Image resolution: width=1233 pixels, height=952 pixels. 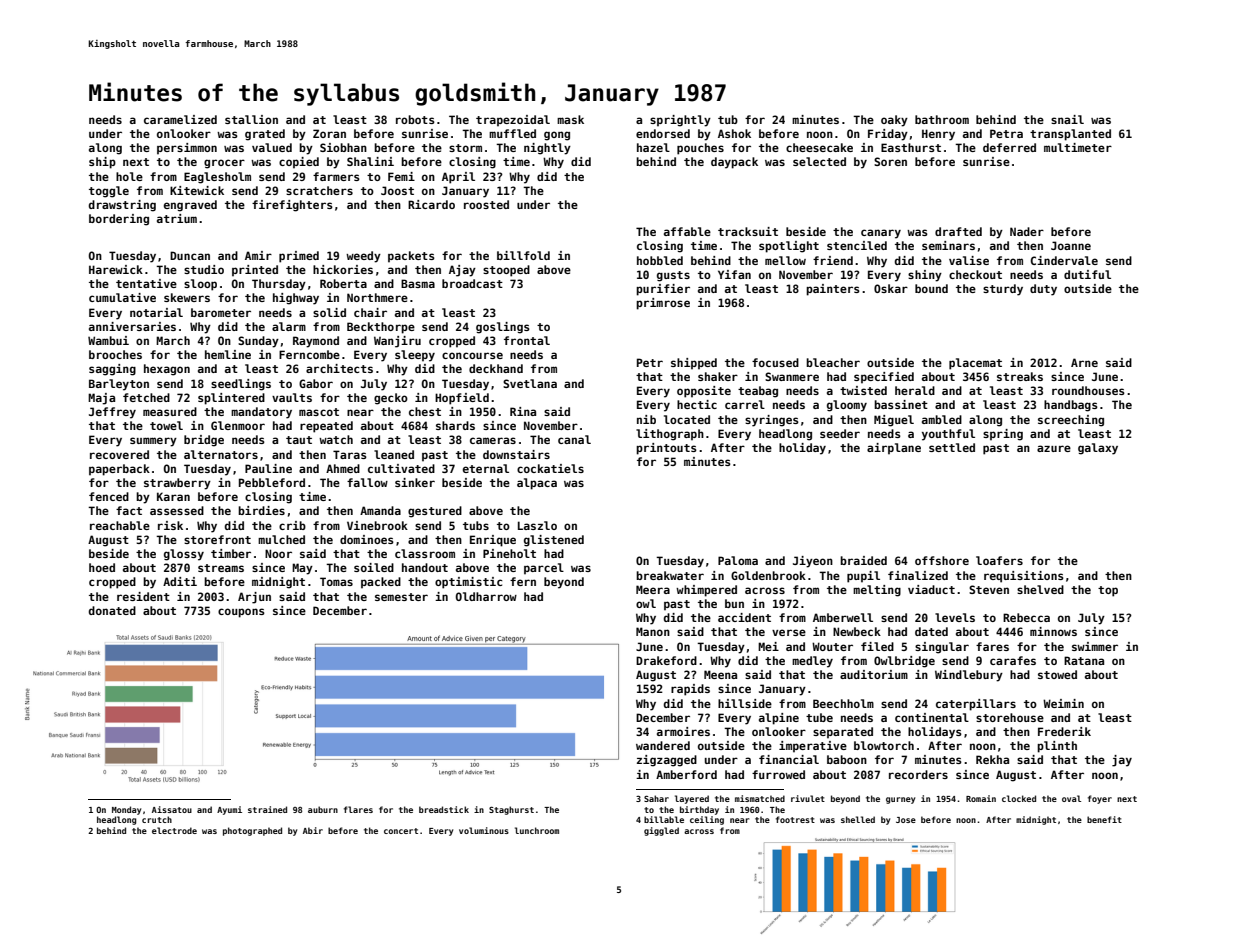 What do you see at coordinates (656, 798) in the screenshot?
I see `Sahar` at bounding box center [656, 798].
